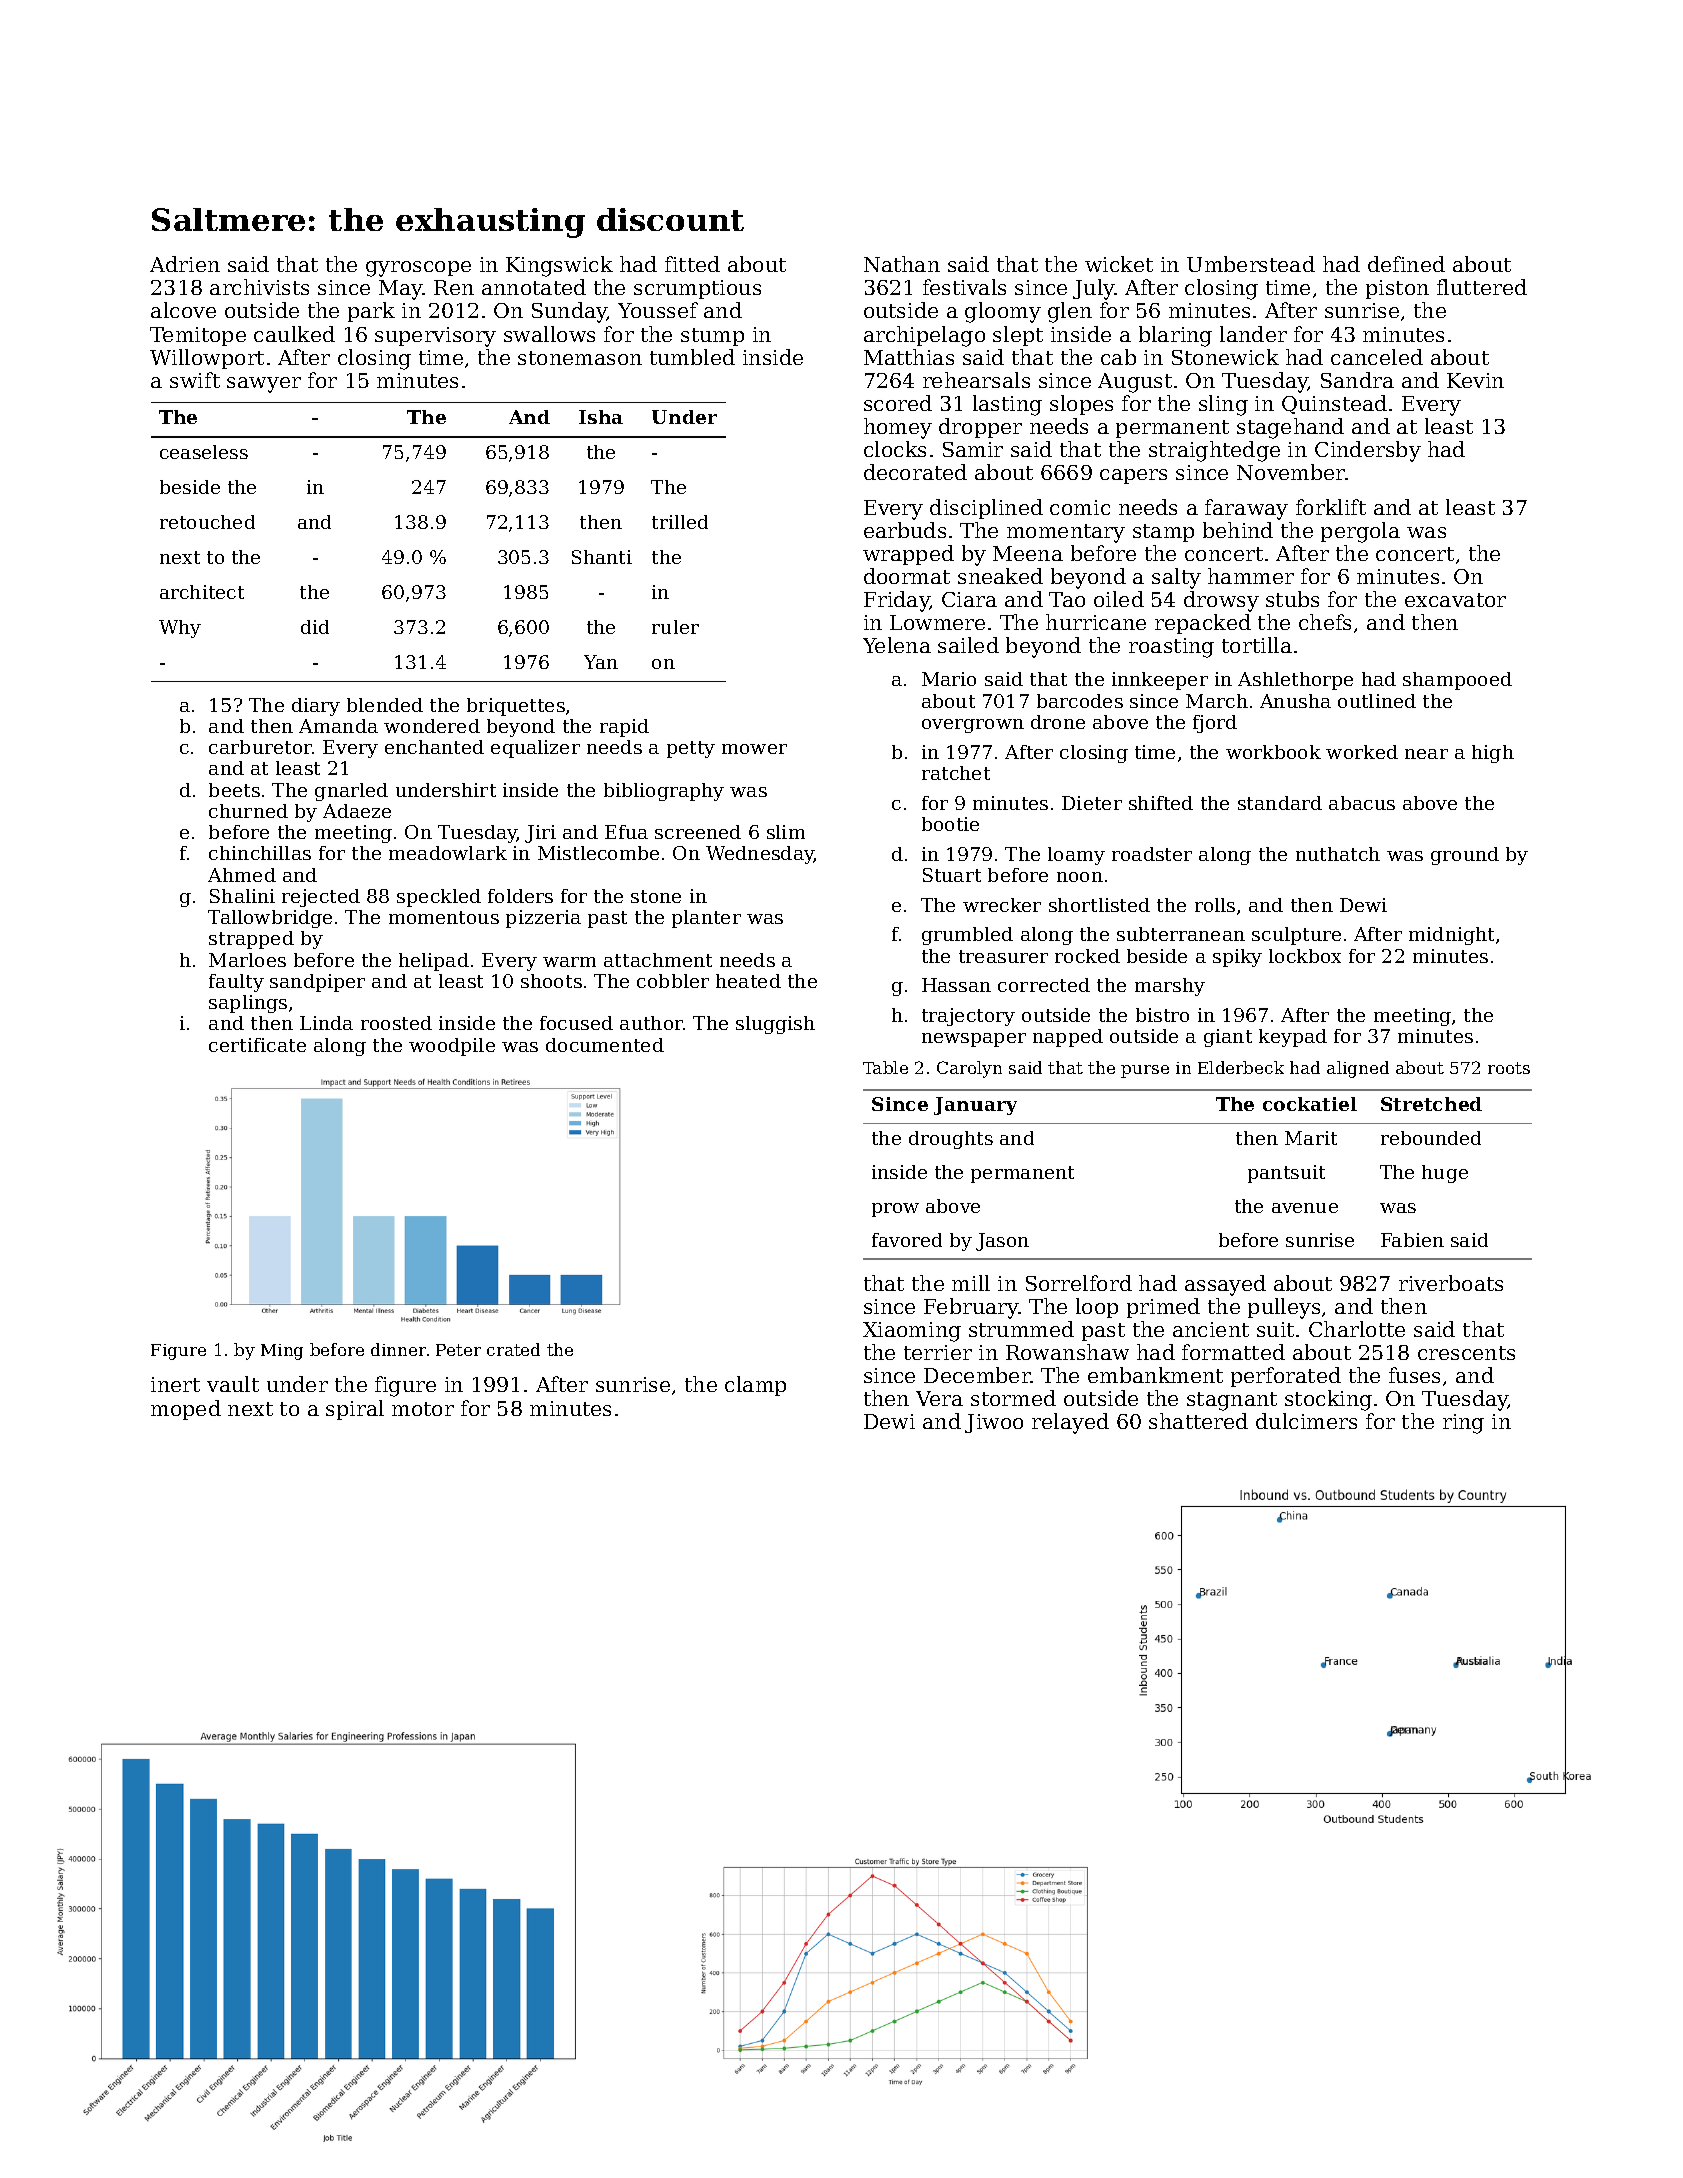  What do you see at coordinates (907, 1240) in the screenshot?
I see `favored` at bounding box center [907, 1240].
